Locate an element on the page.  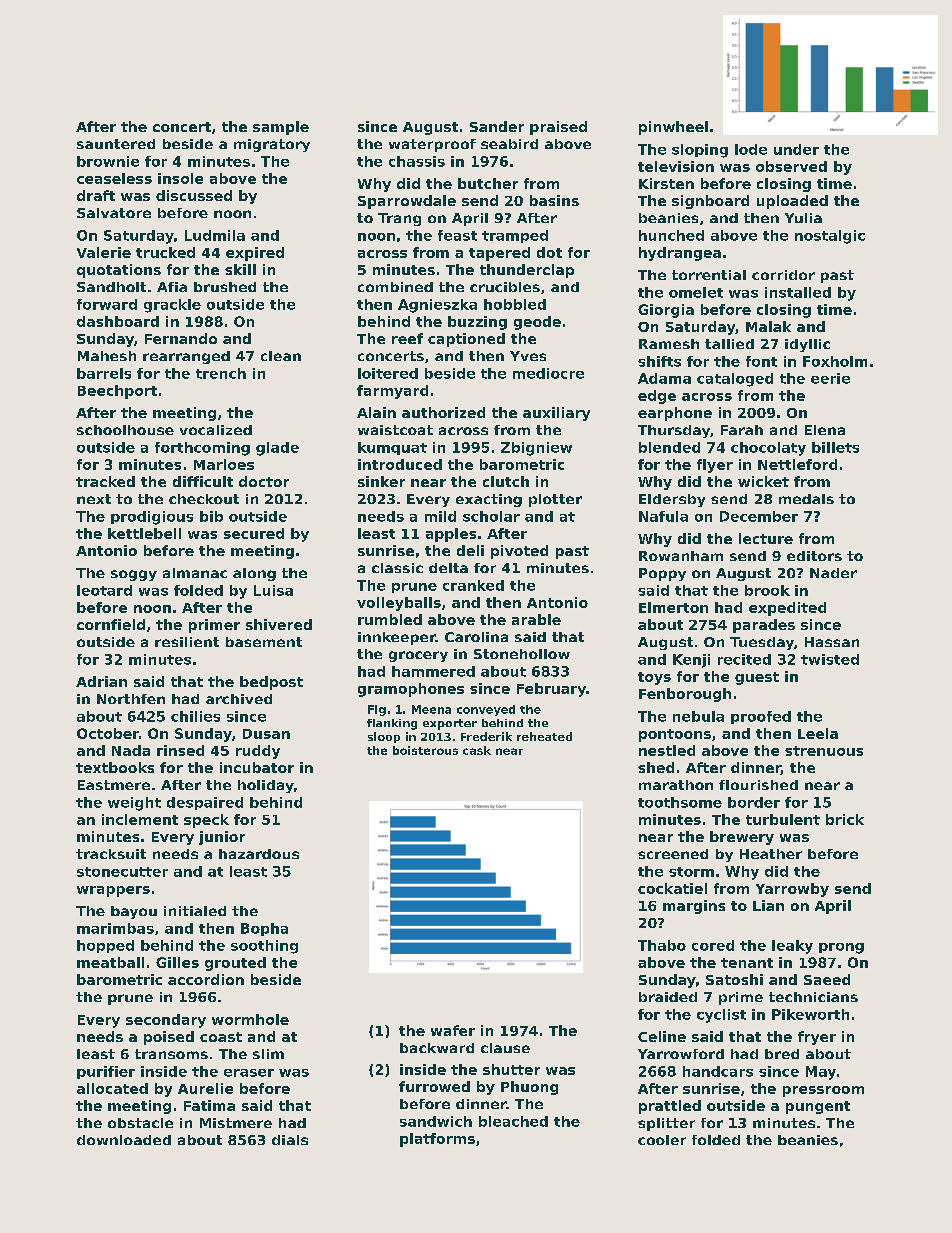
Elmerton is located at coordinates (673, 607).
